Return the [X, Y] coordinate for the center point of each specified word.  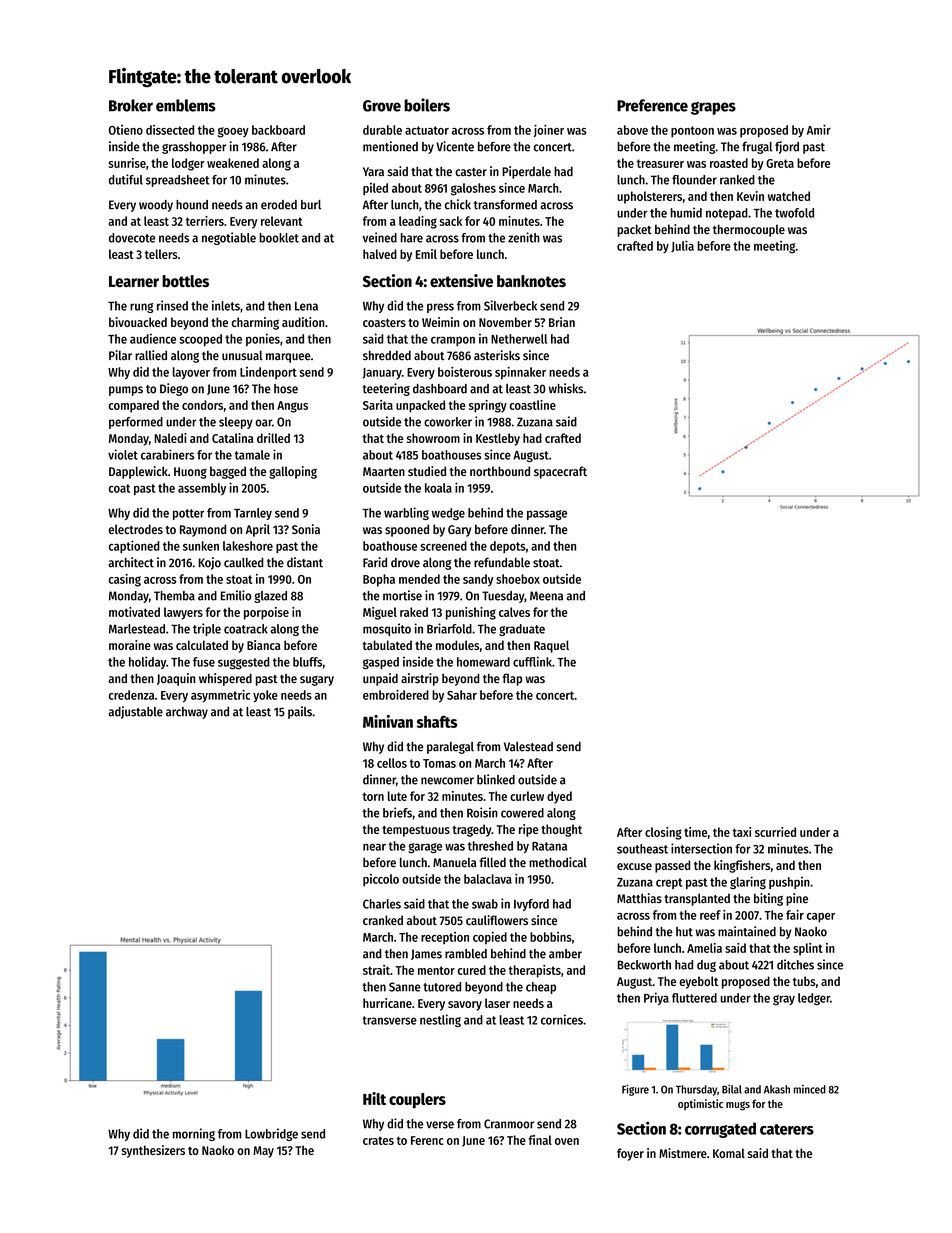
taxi [742, 832]
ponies [263, 339]
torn [373, 796]
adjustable [135, 712]
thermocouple [749, 230]
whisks [566, 388]
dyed [559, 797]
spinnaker [520, 373]
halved [380, 254]
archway [187, 713]
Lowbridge [271, 1134]
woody [156, 206]
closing [663, 833]
